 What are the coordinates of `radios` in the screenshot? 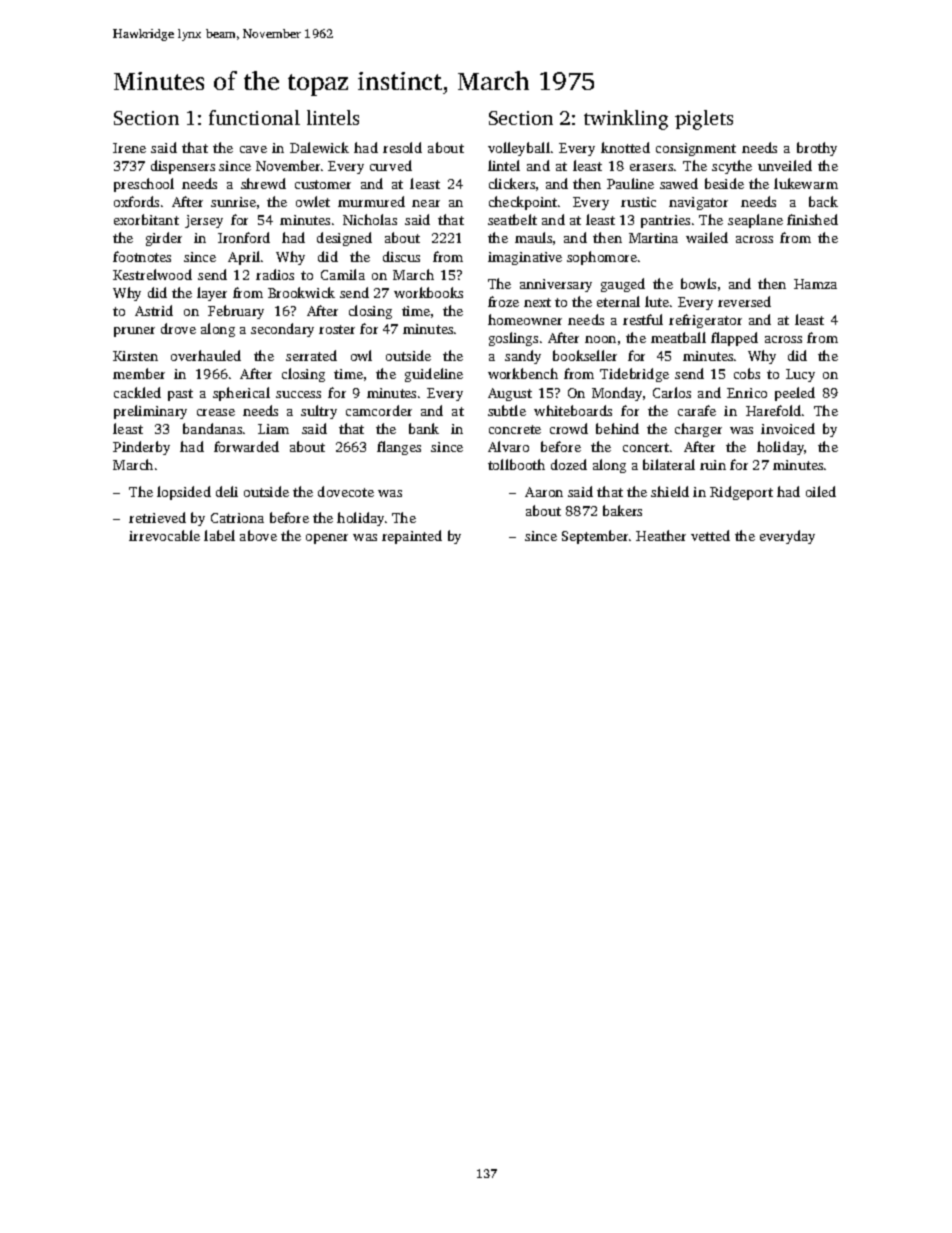 It's located at (275, 274).
